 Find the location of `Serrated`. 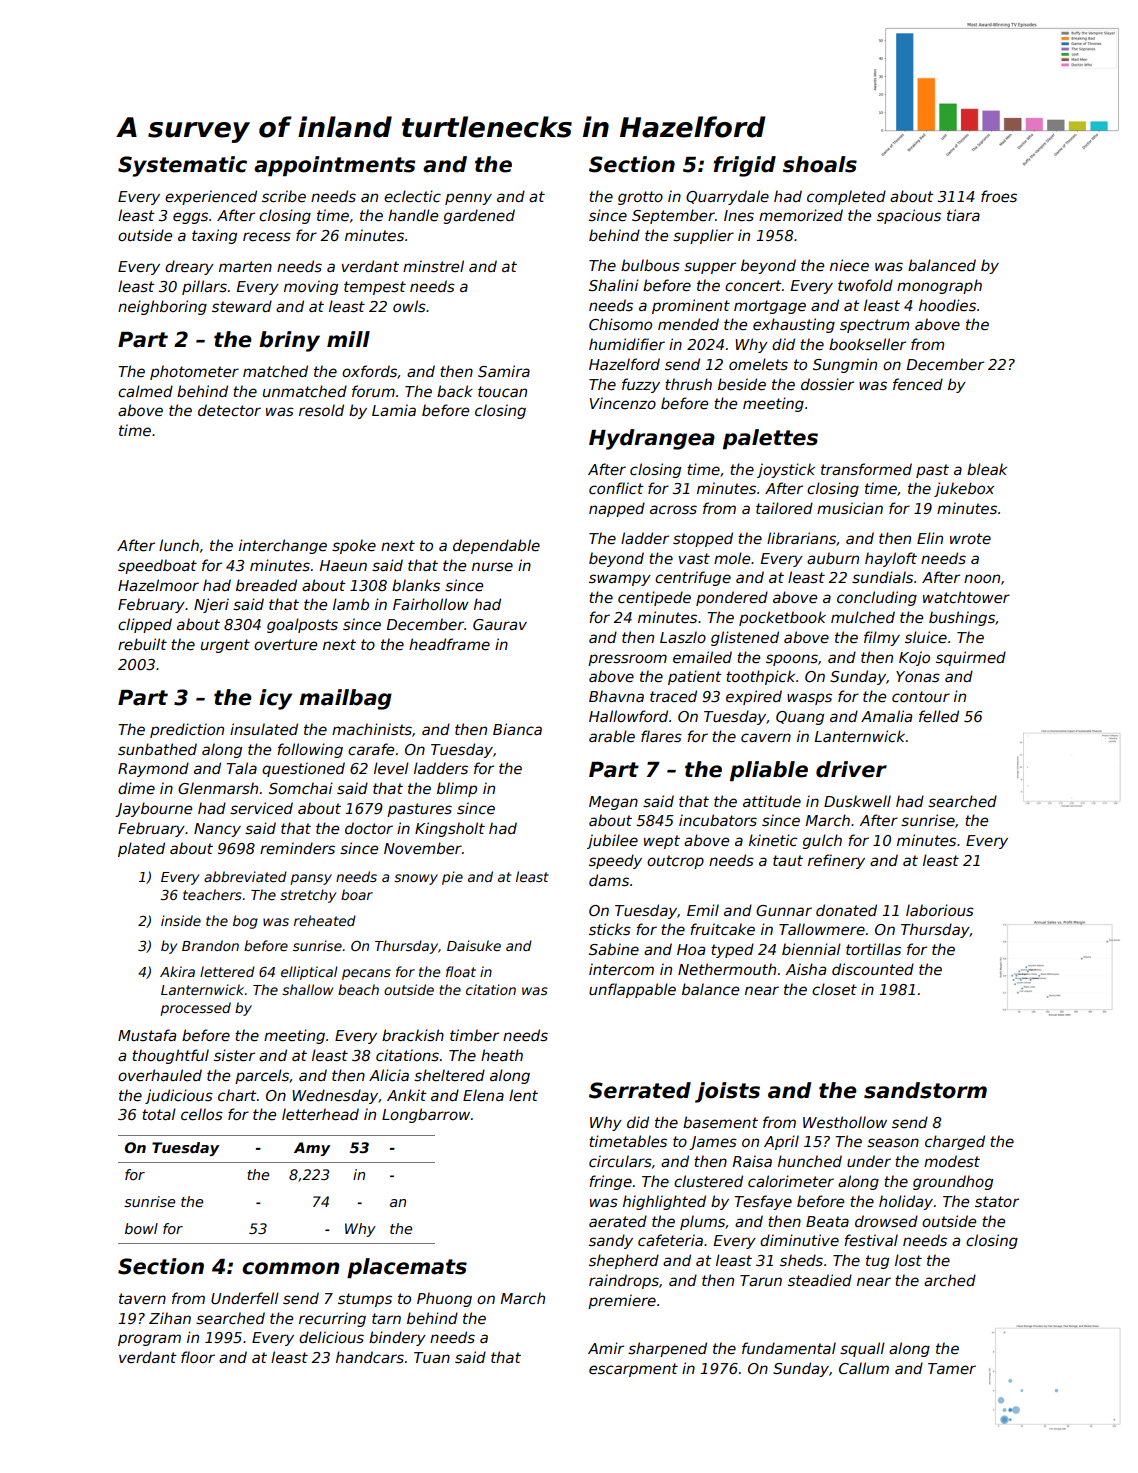

Serrated is located at coordinates (640, 1090).
